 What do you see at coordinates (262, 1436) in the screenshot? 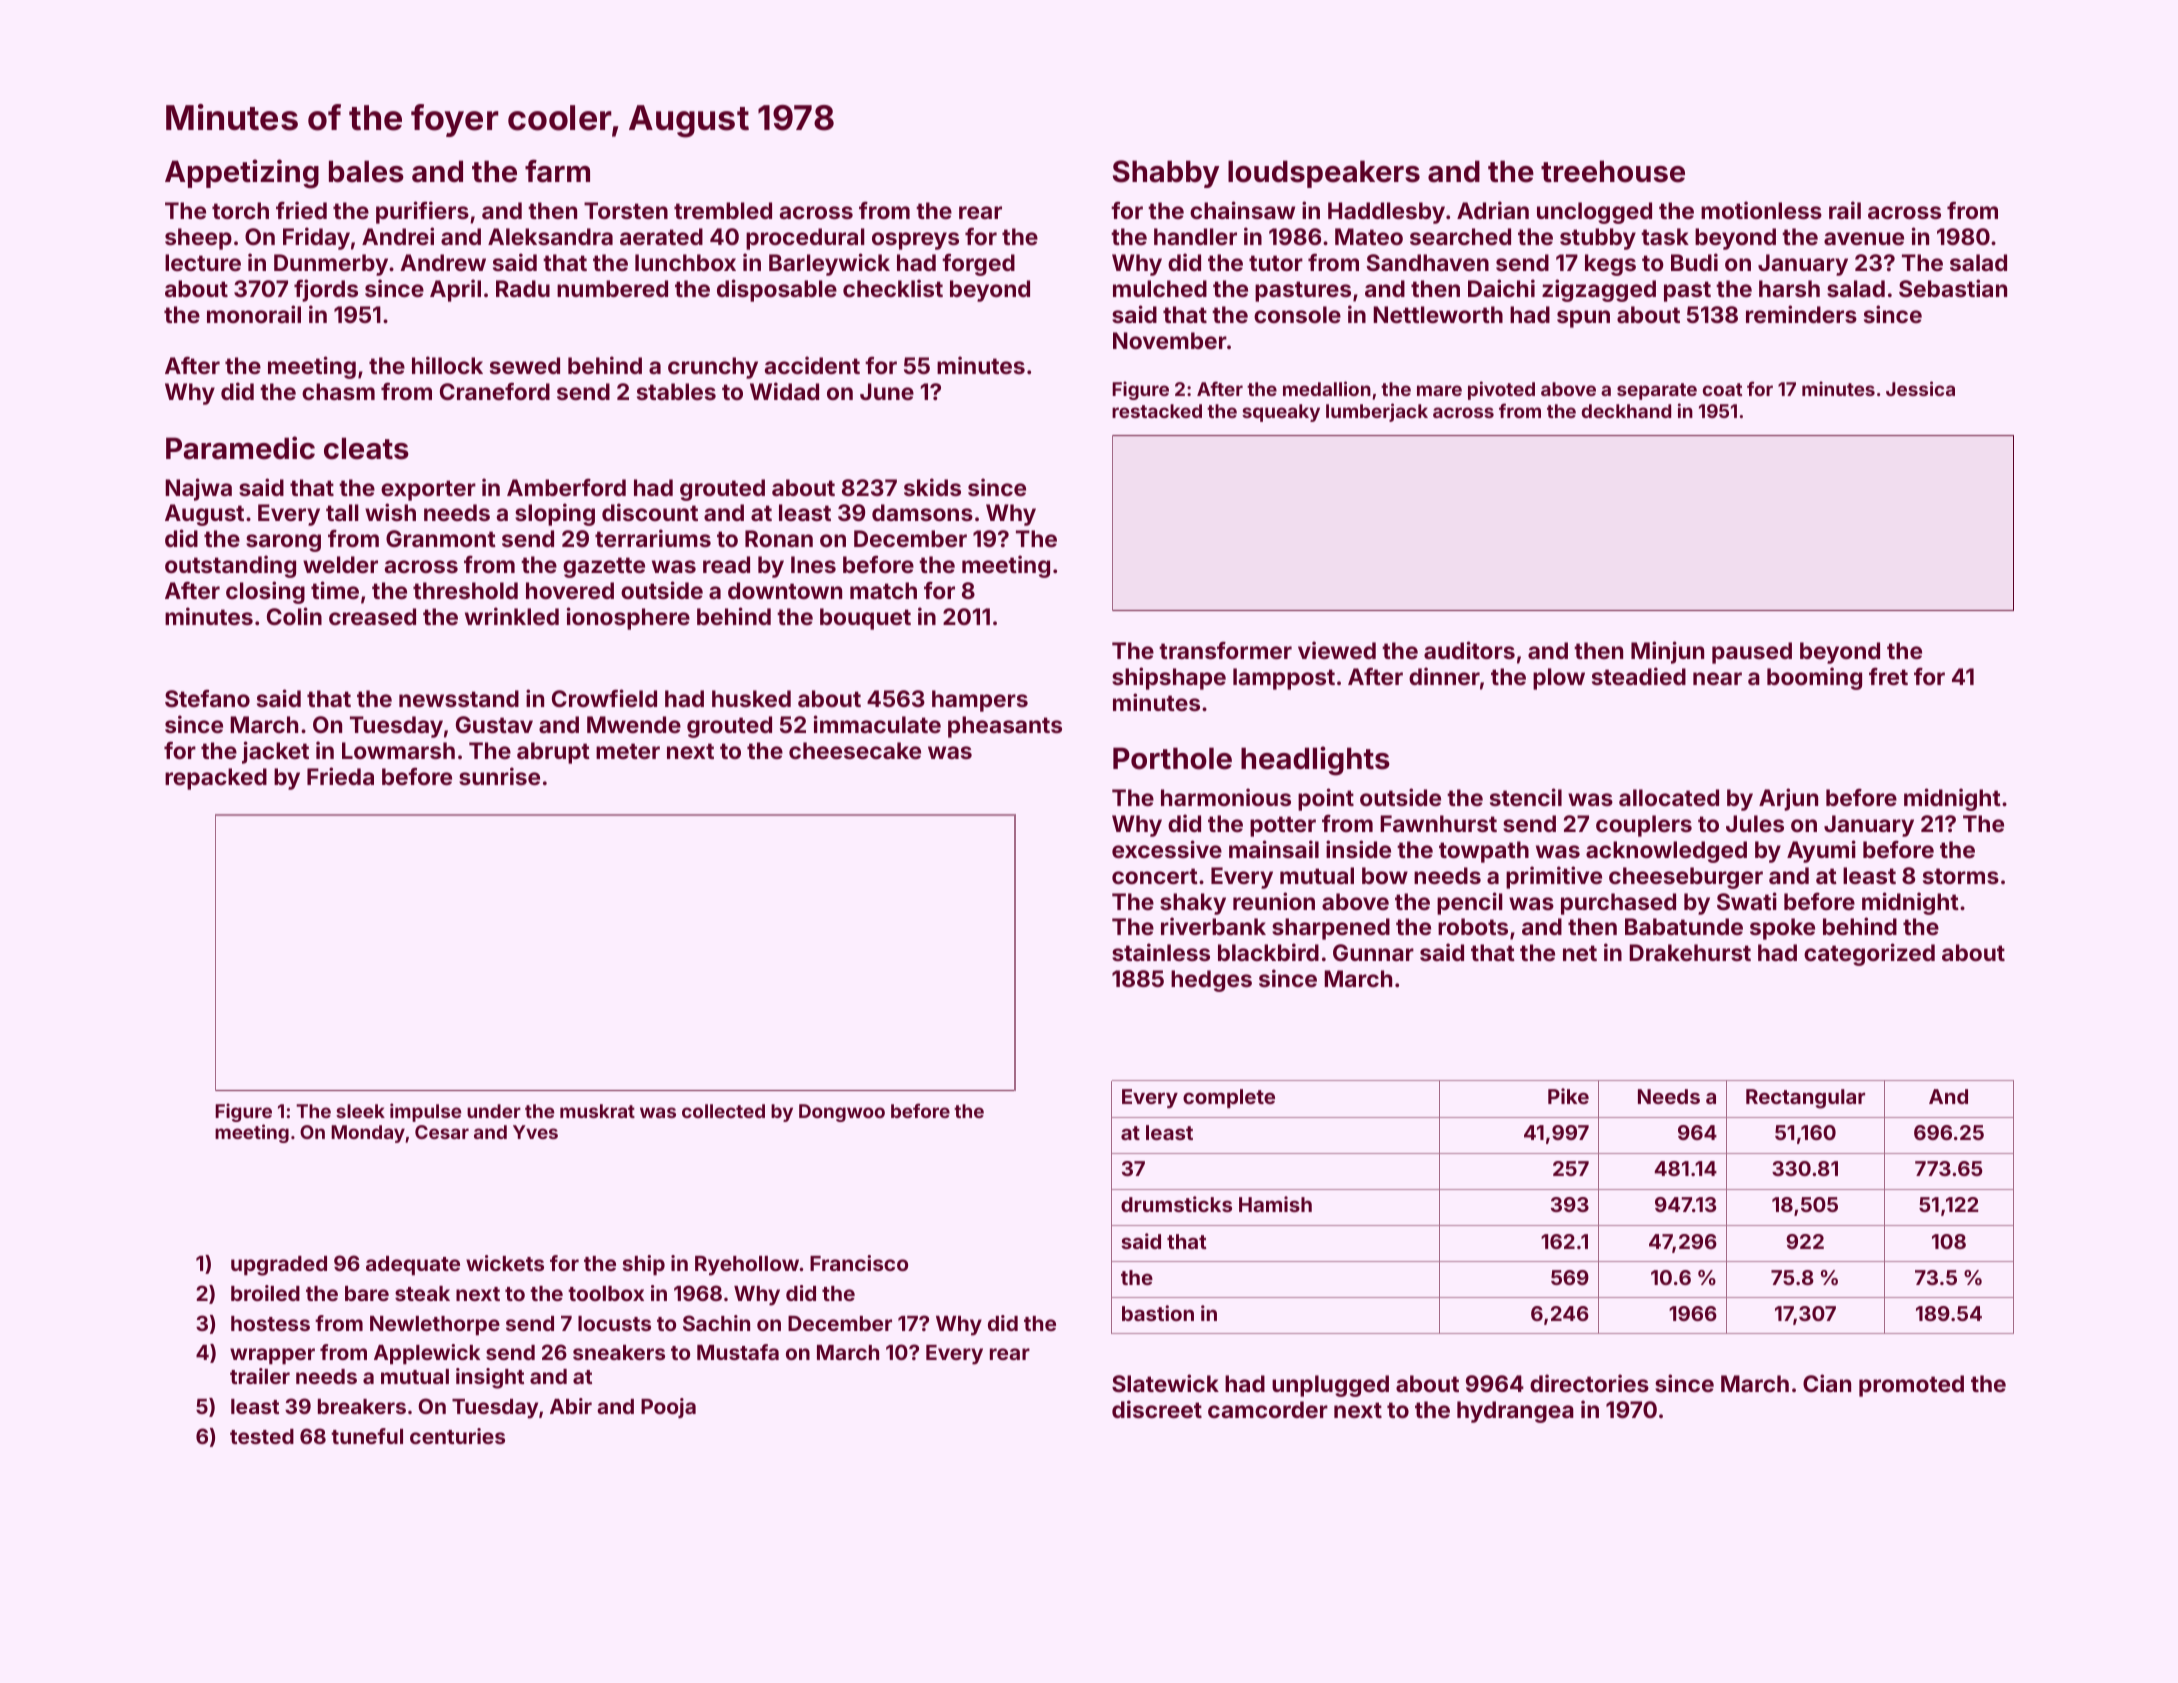
I see `tested` at bounding box center [262, 1436].
